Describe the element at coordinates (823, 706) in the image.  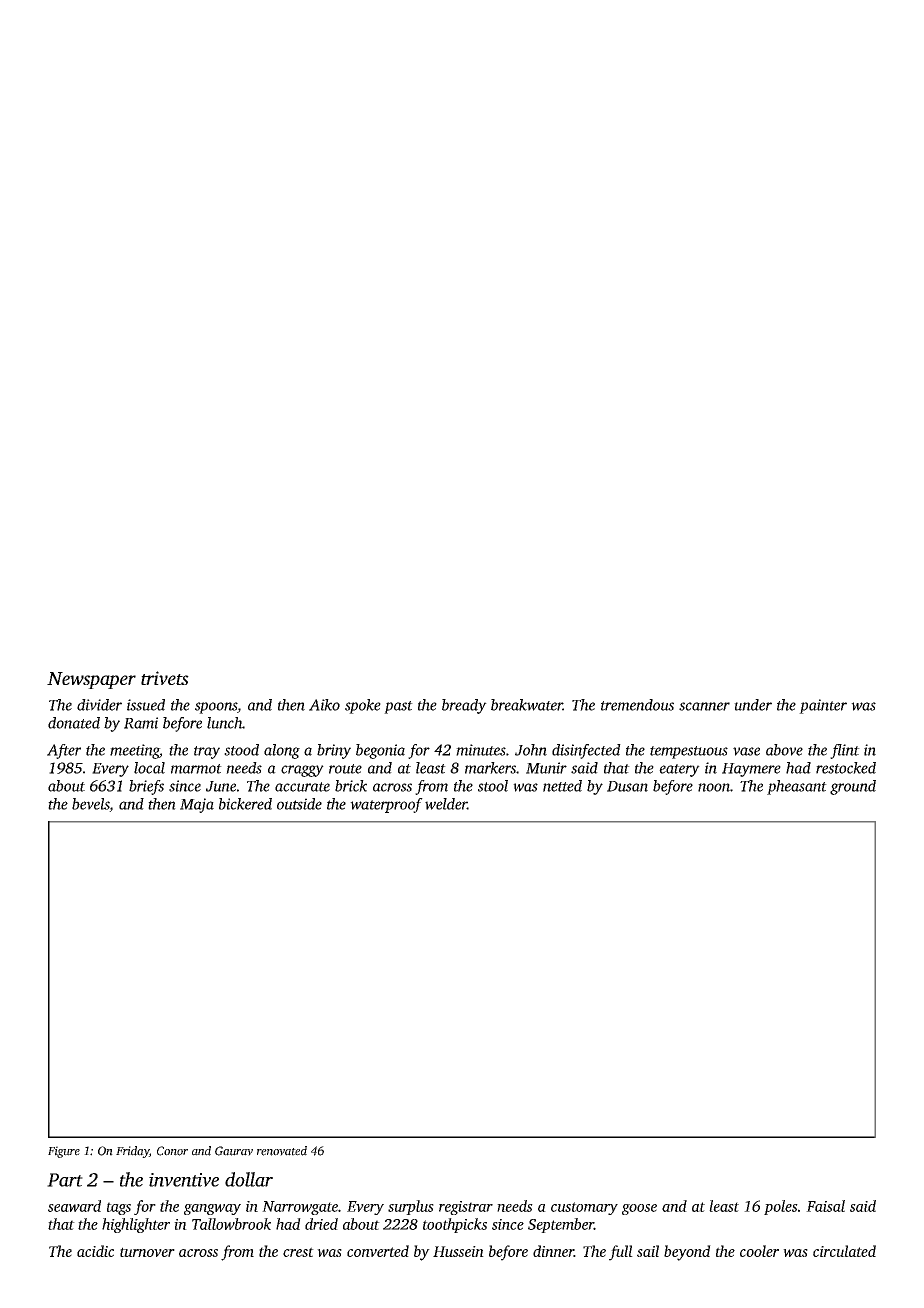
I see `painter` at that location.
